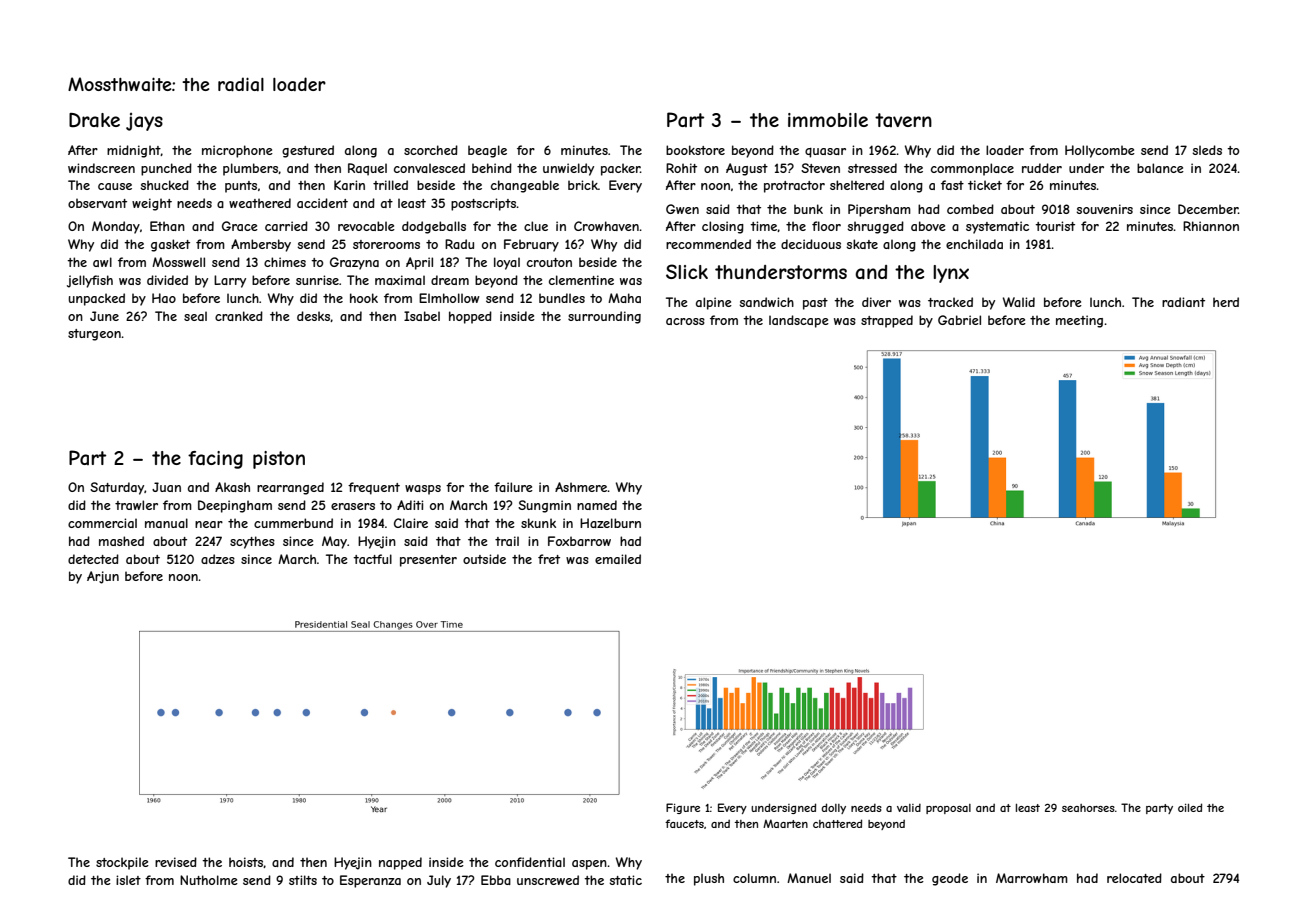 This image has height=924, width=1308. What do you see at coordinates (1207, 150) in the image?
I see `sleds` at bounding box center [1207, 150].
